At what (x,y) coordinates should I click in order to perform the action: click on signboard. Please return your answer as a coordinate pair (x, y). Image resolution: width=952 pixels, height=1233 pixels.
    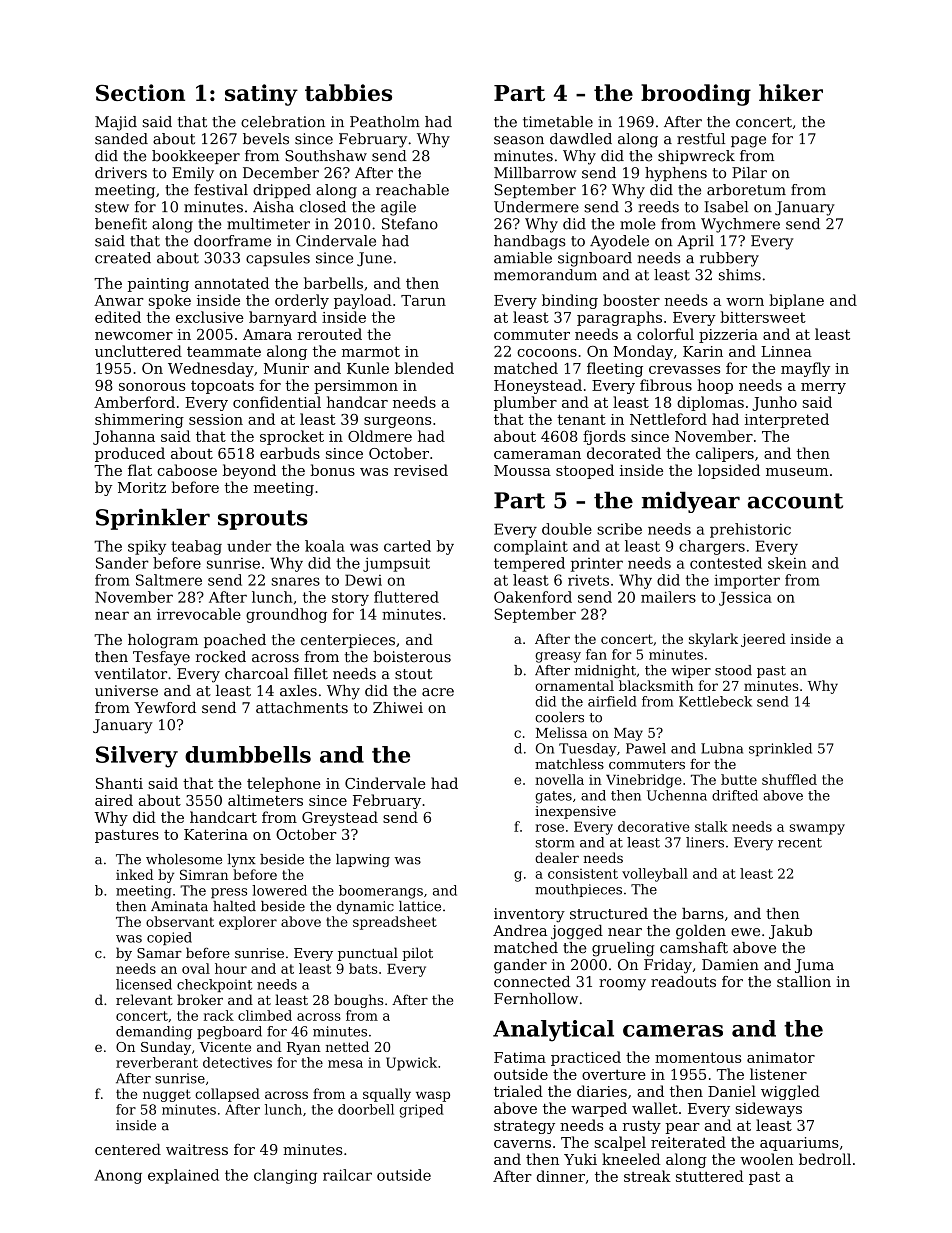
    Looking at the image, I should click on (595, 259).
